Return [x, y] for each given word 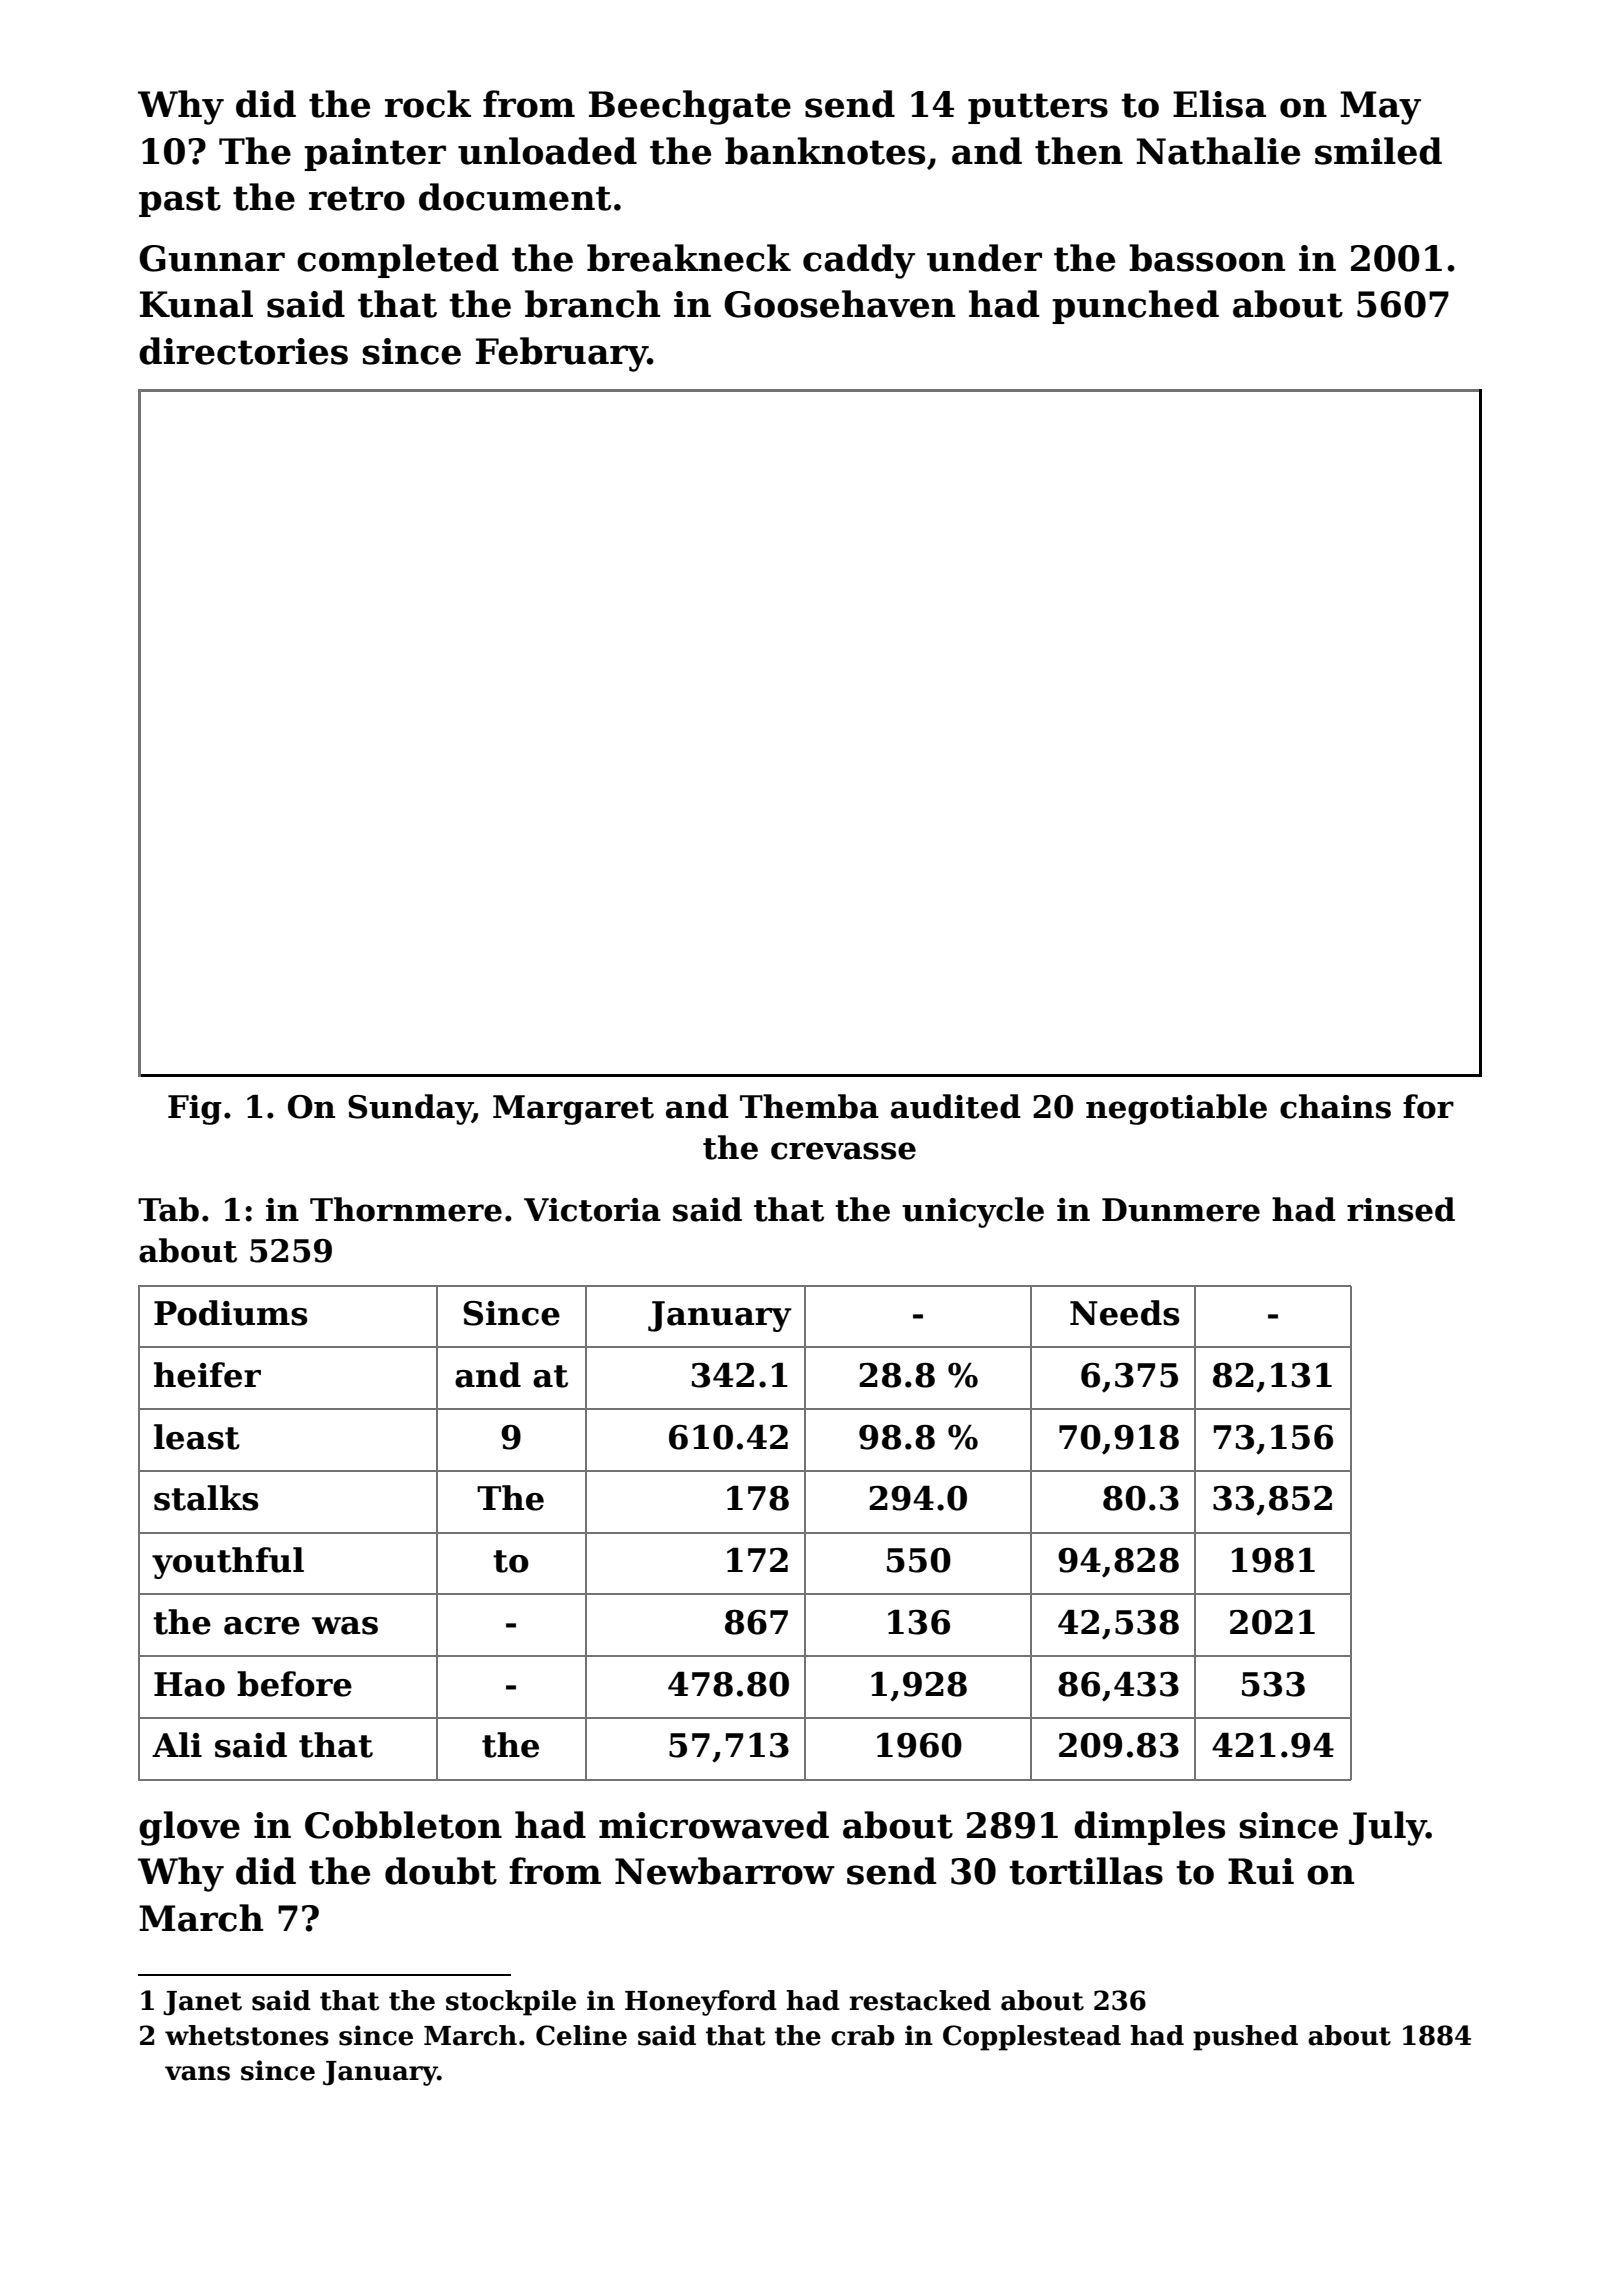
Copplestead [1032, 2038]
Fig [195, 1110]
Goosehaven [839, 304]
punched [1135, 307]
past [180, 201]
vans [197, 2073]
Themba [809, 1106]
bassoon [1207, 258]
